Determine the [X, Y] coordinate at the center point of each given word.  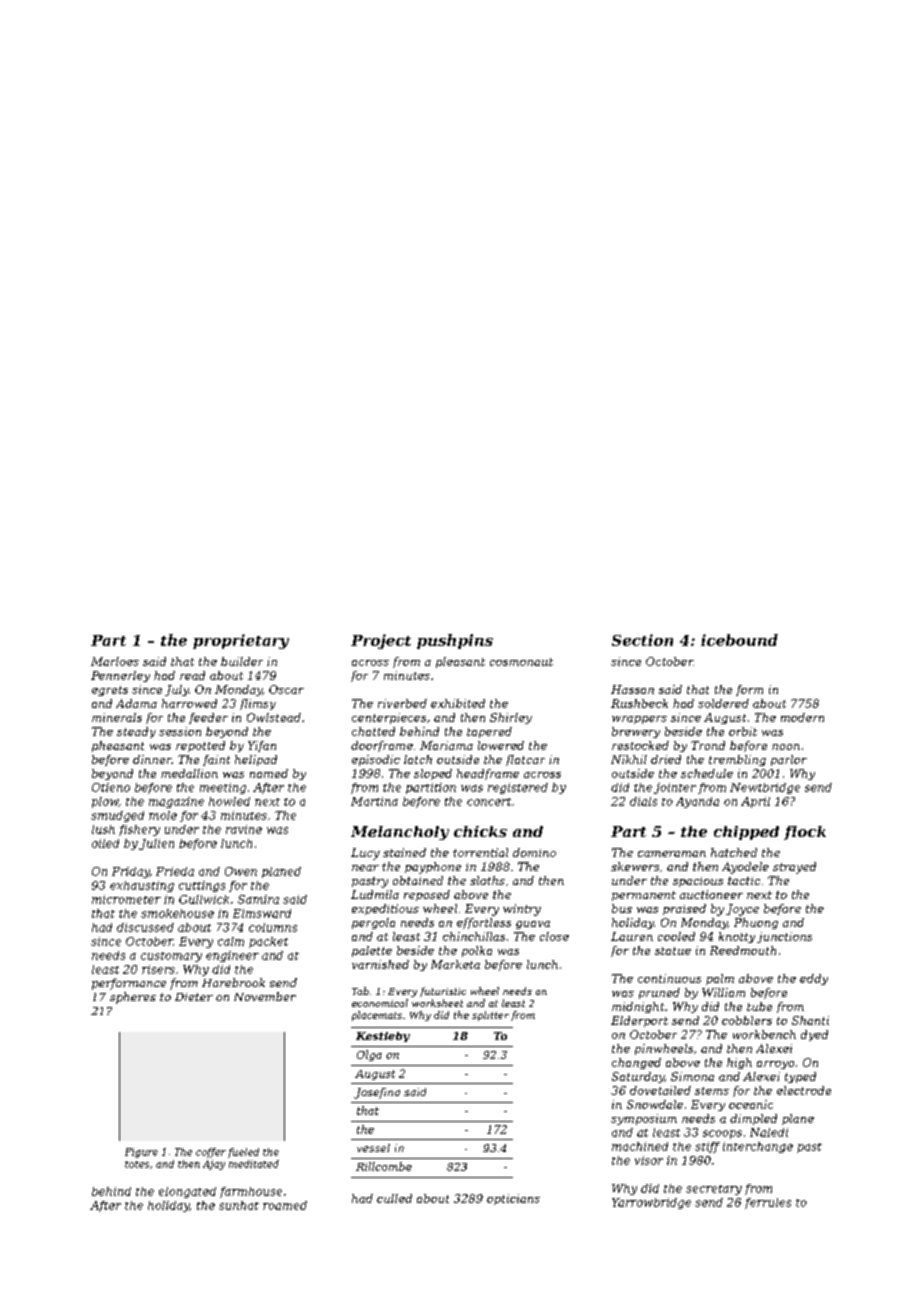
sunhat [239, 1205]
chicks [480, 831]
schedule [707, 773]
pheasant [118, 746]
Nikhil [629, 759]
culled [394, 1198]
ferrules [768, 1203]
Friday [131, 872]
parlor [789, 760]
